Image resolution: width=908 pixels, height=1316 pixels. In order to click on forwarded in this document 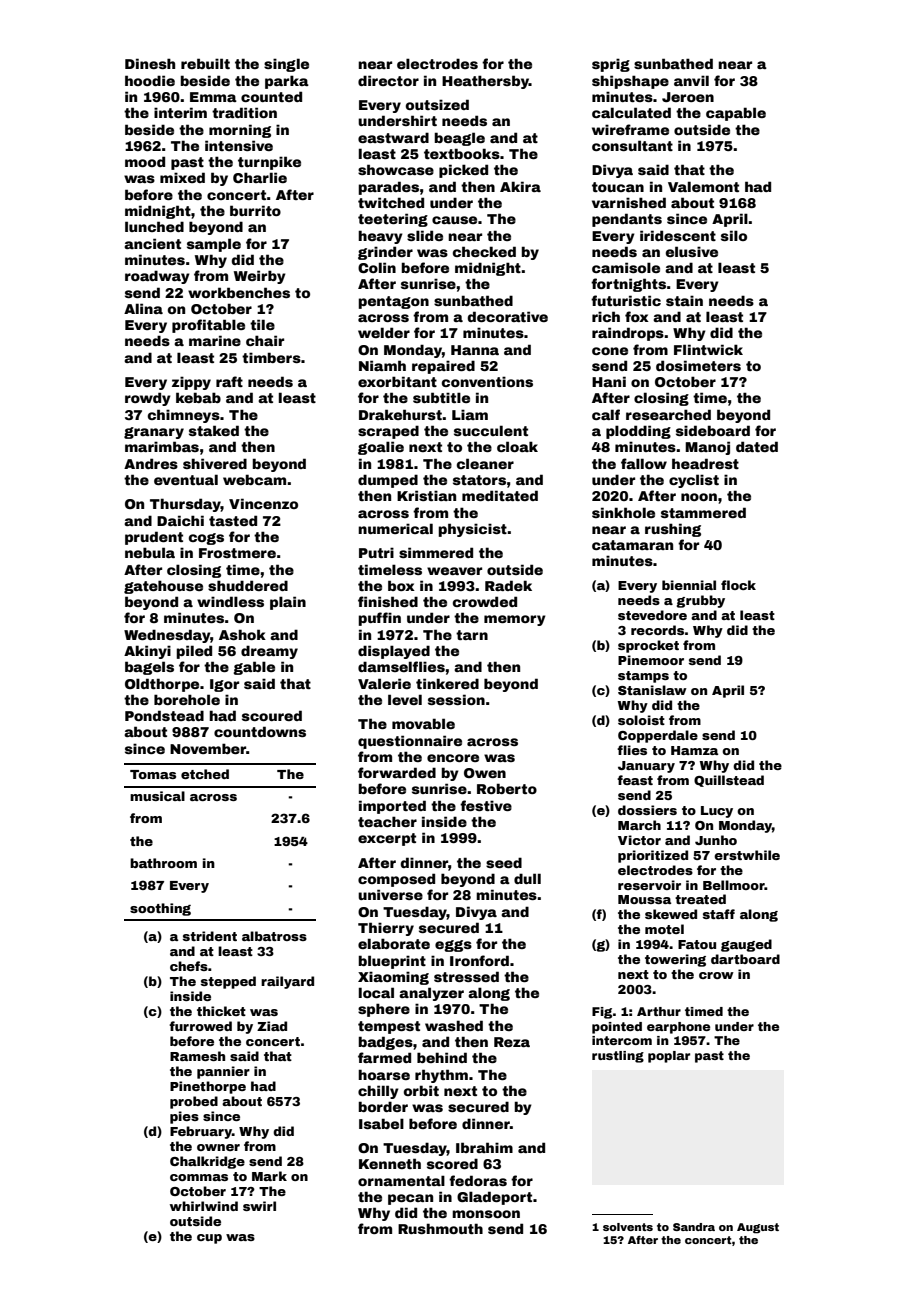, I will do `click(397, 772)`.
